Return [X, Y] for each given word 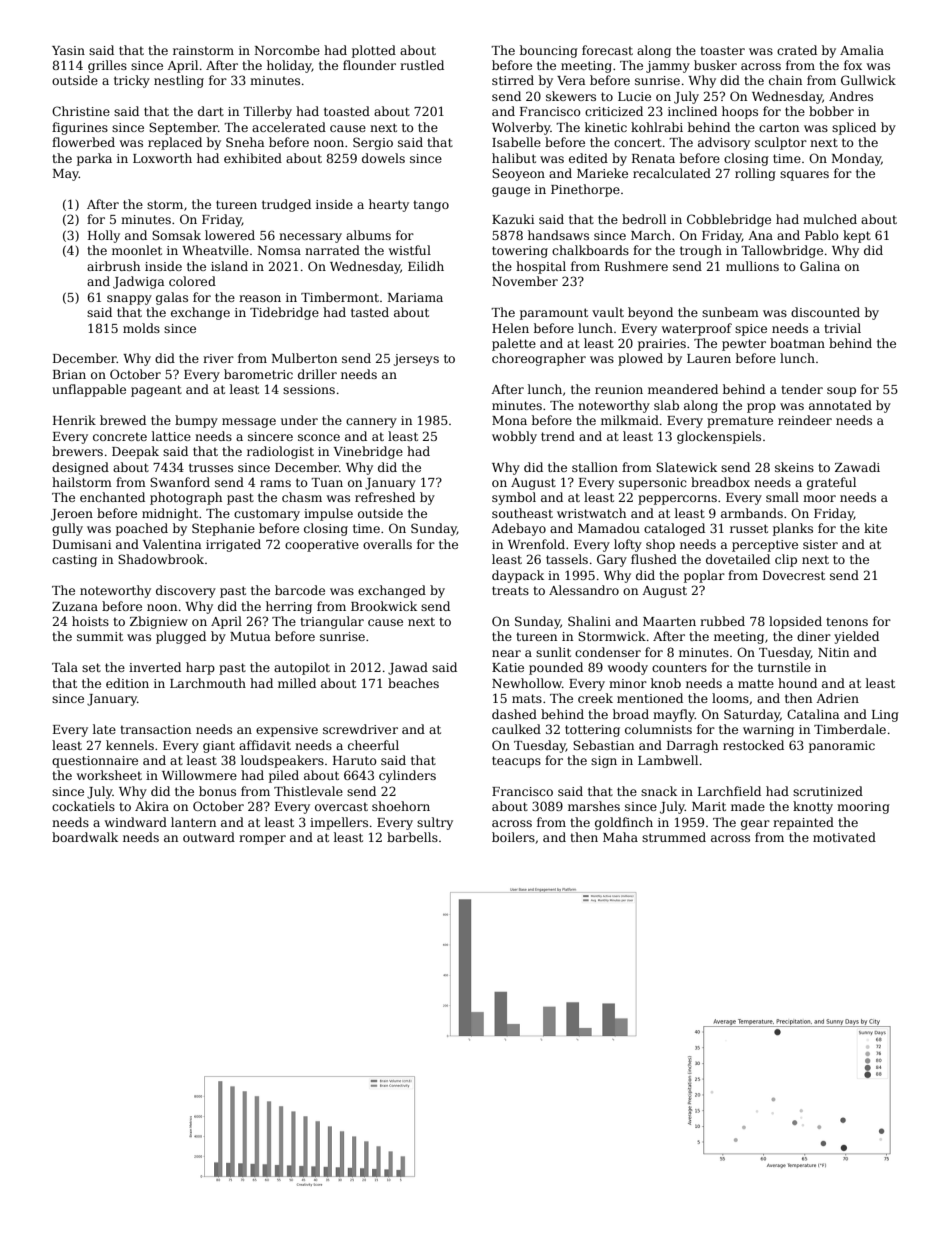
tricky [132, 81]
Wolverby [521, 128]
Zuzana [75, 606]
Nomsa [279, 250]
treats [510, 590]
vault [608, 312]
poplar [704, 576]
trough [701, 251]
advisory [724, 143]
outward [209, 837]
